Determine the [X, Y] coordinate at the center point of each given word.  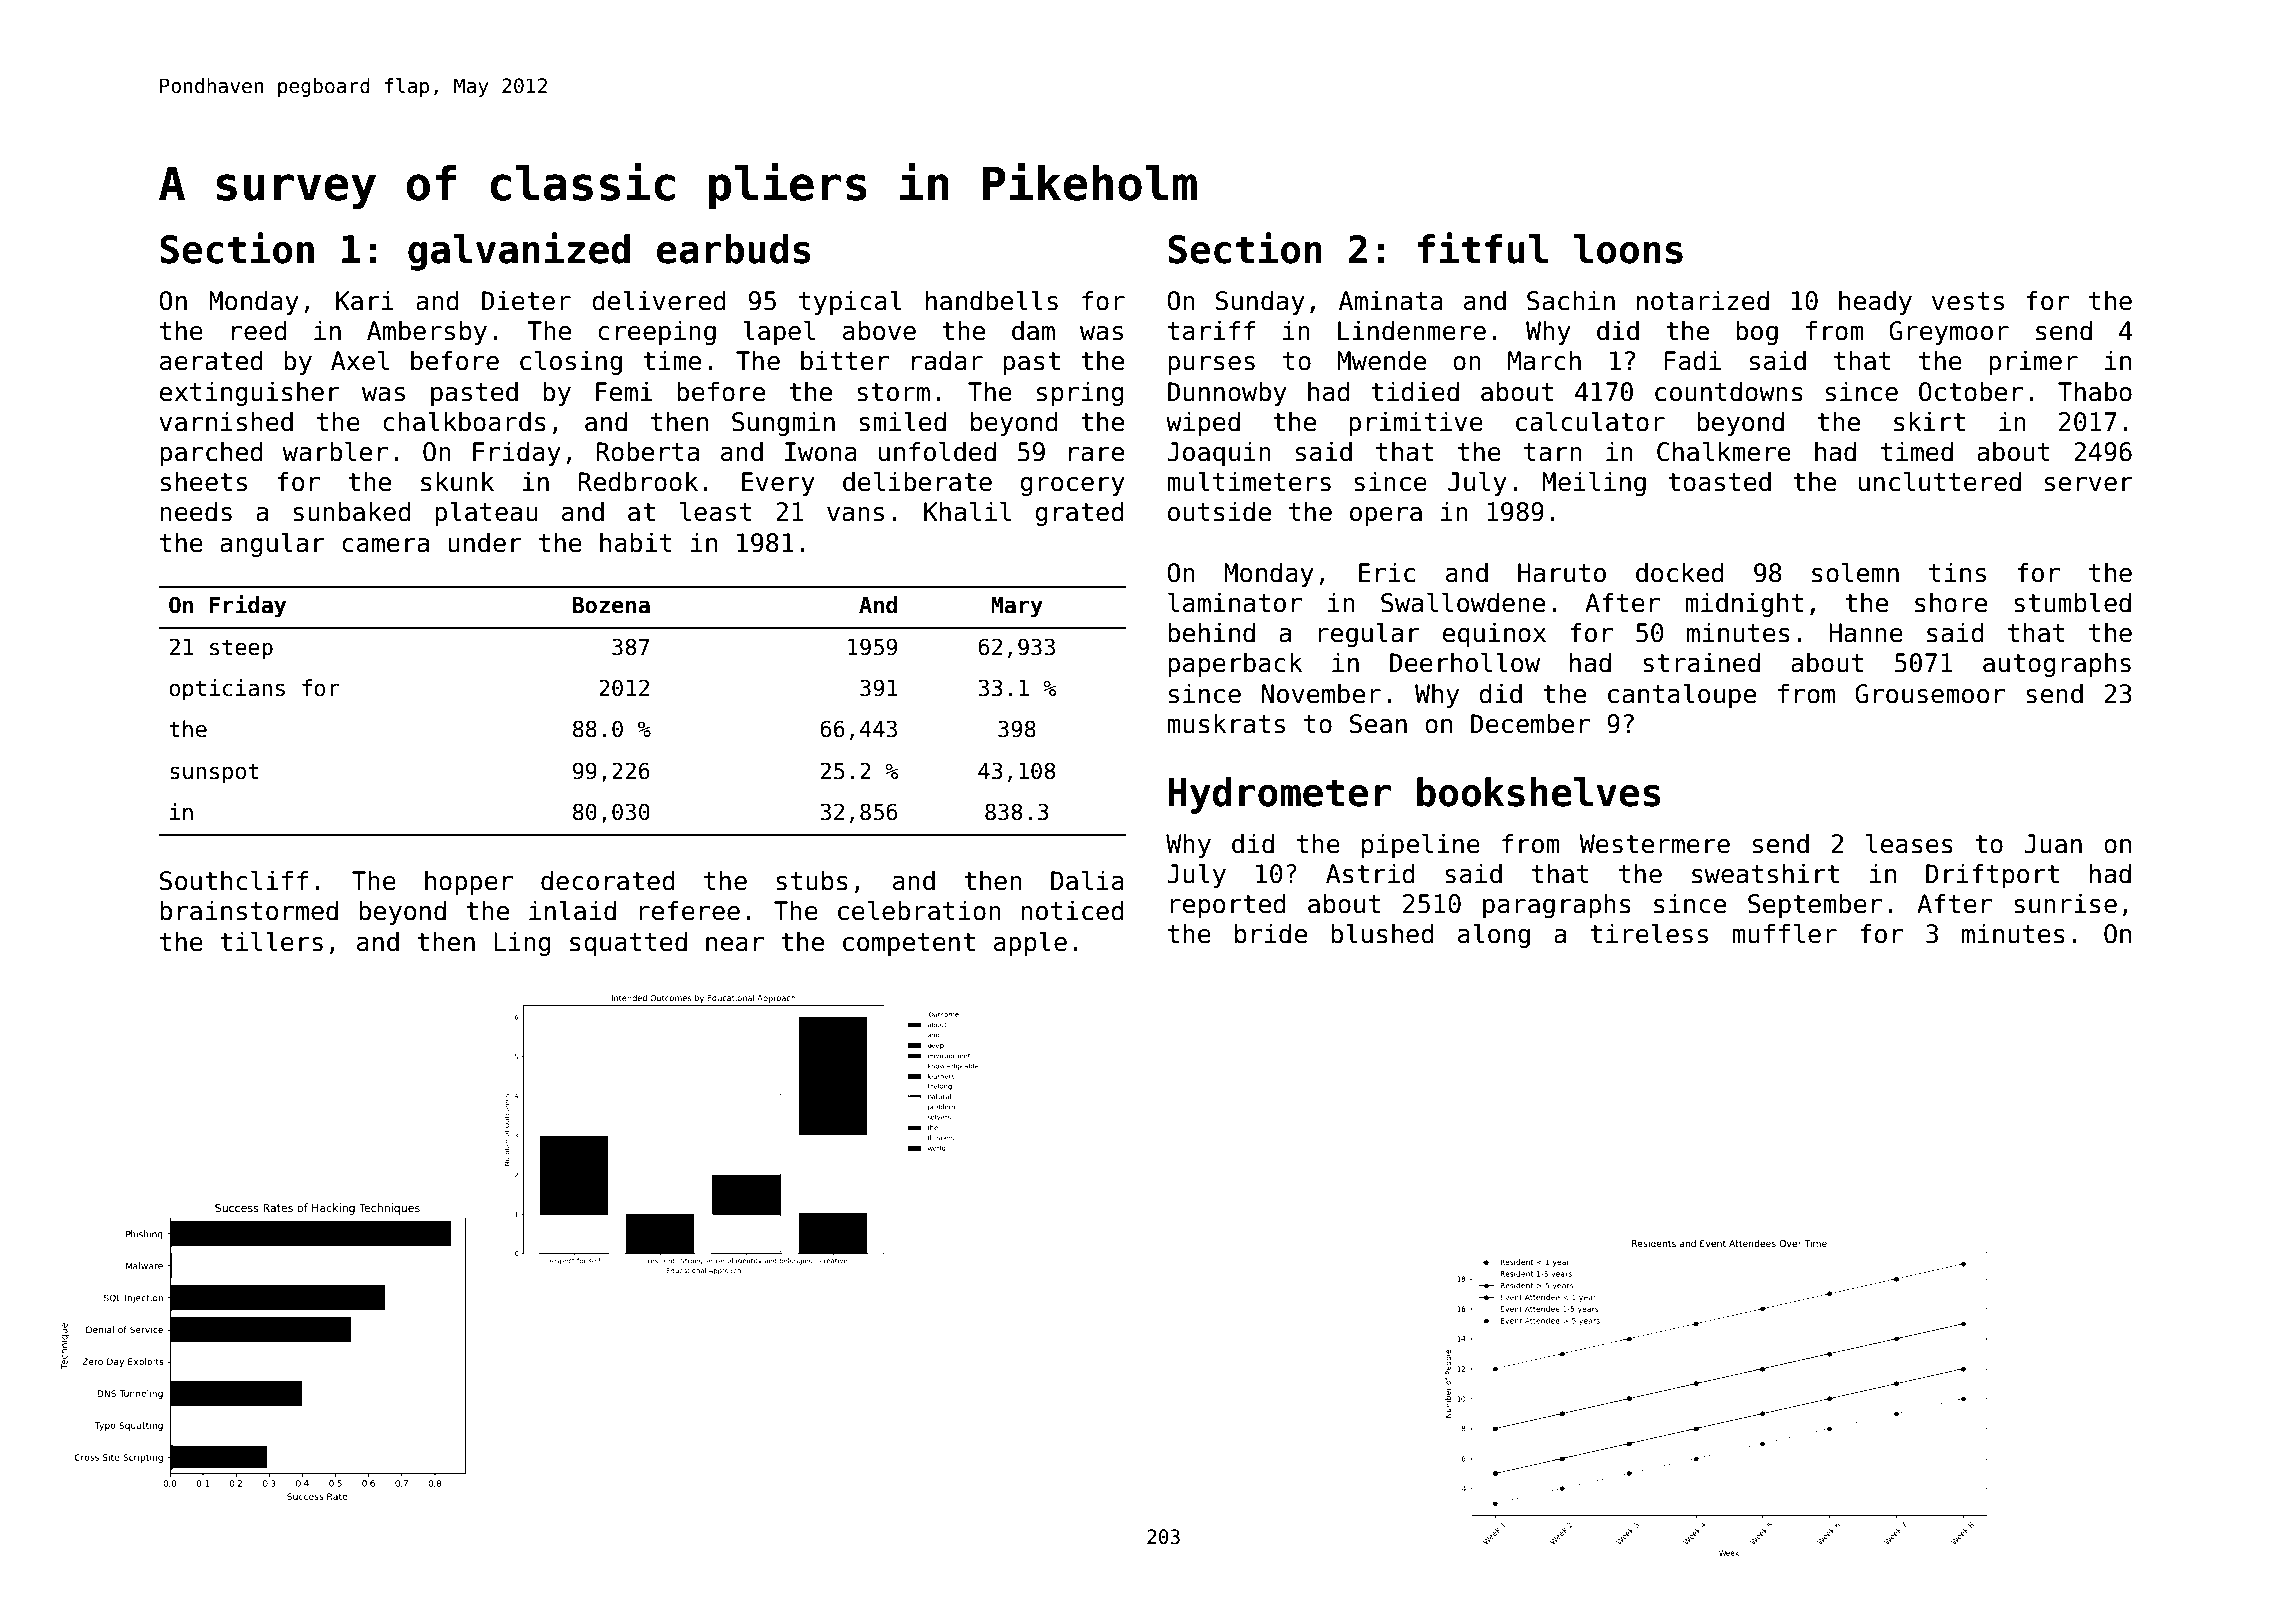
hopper [469, 882]
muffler [1784, 933]
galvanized [519, 251]
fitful [1483, 248]
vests [1968, 301]
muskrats [1226, 723]
